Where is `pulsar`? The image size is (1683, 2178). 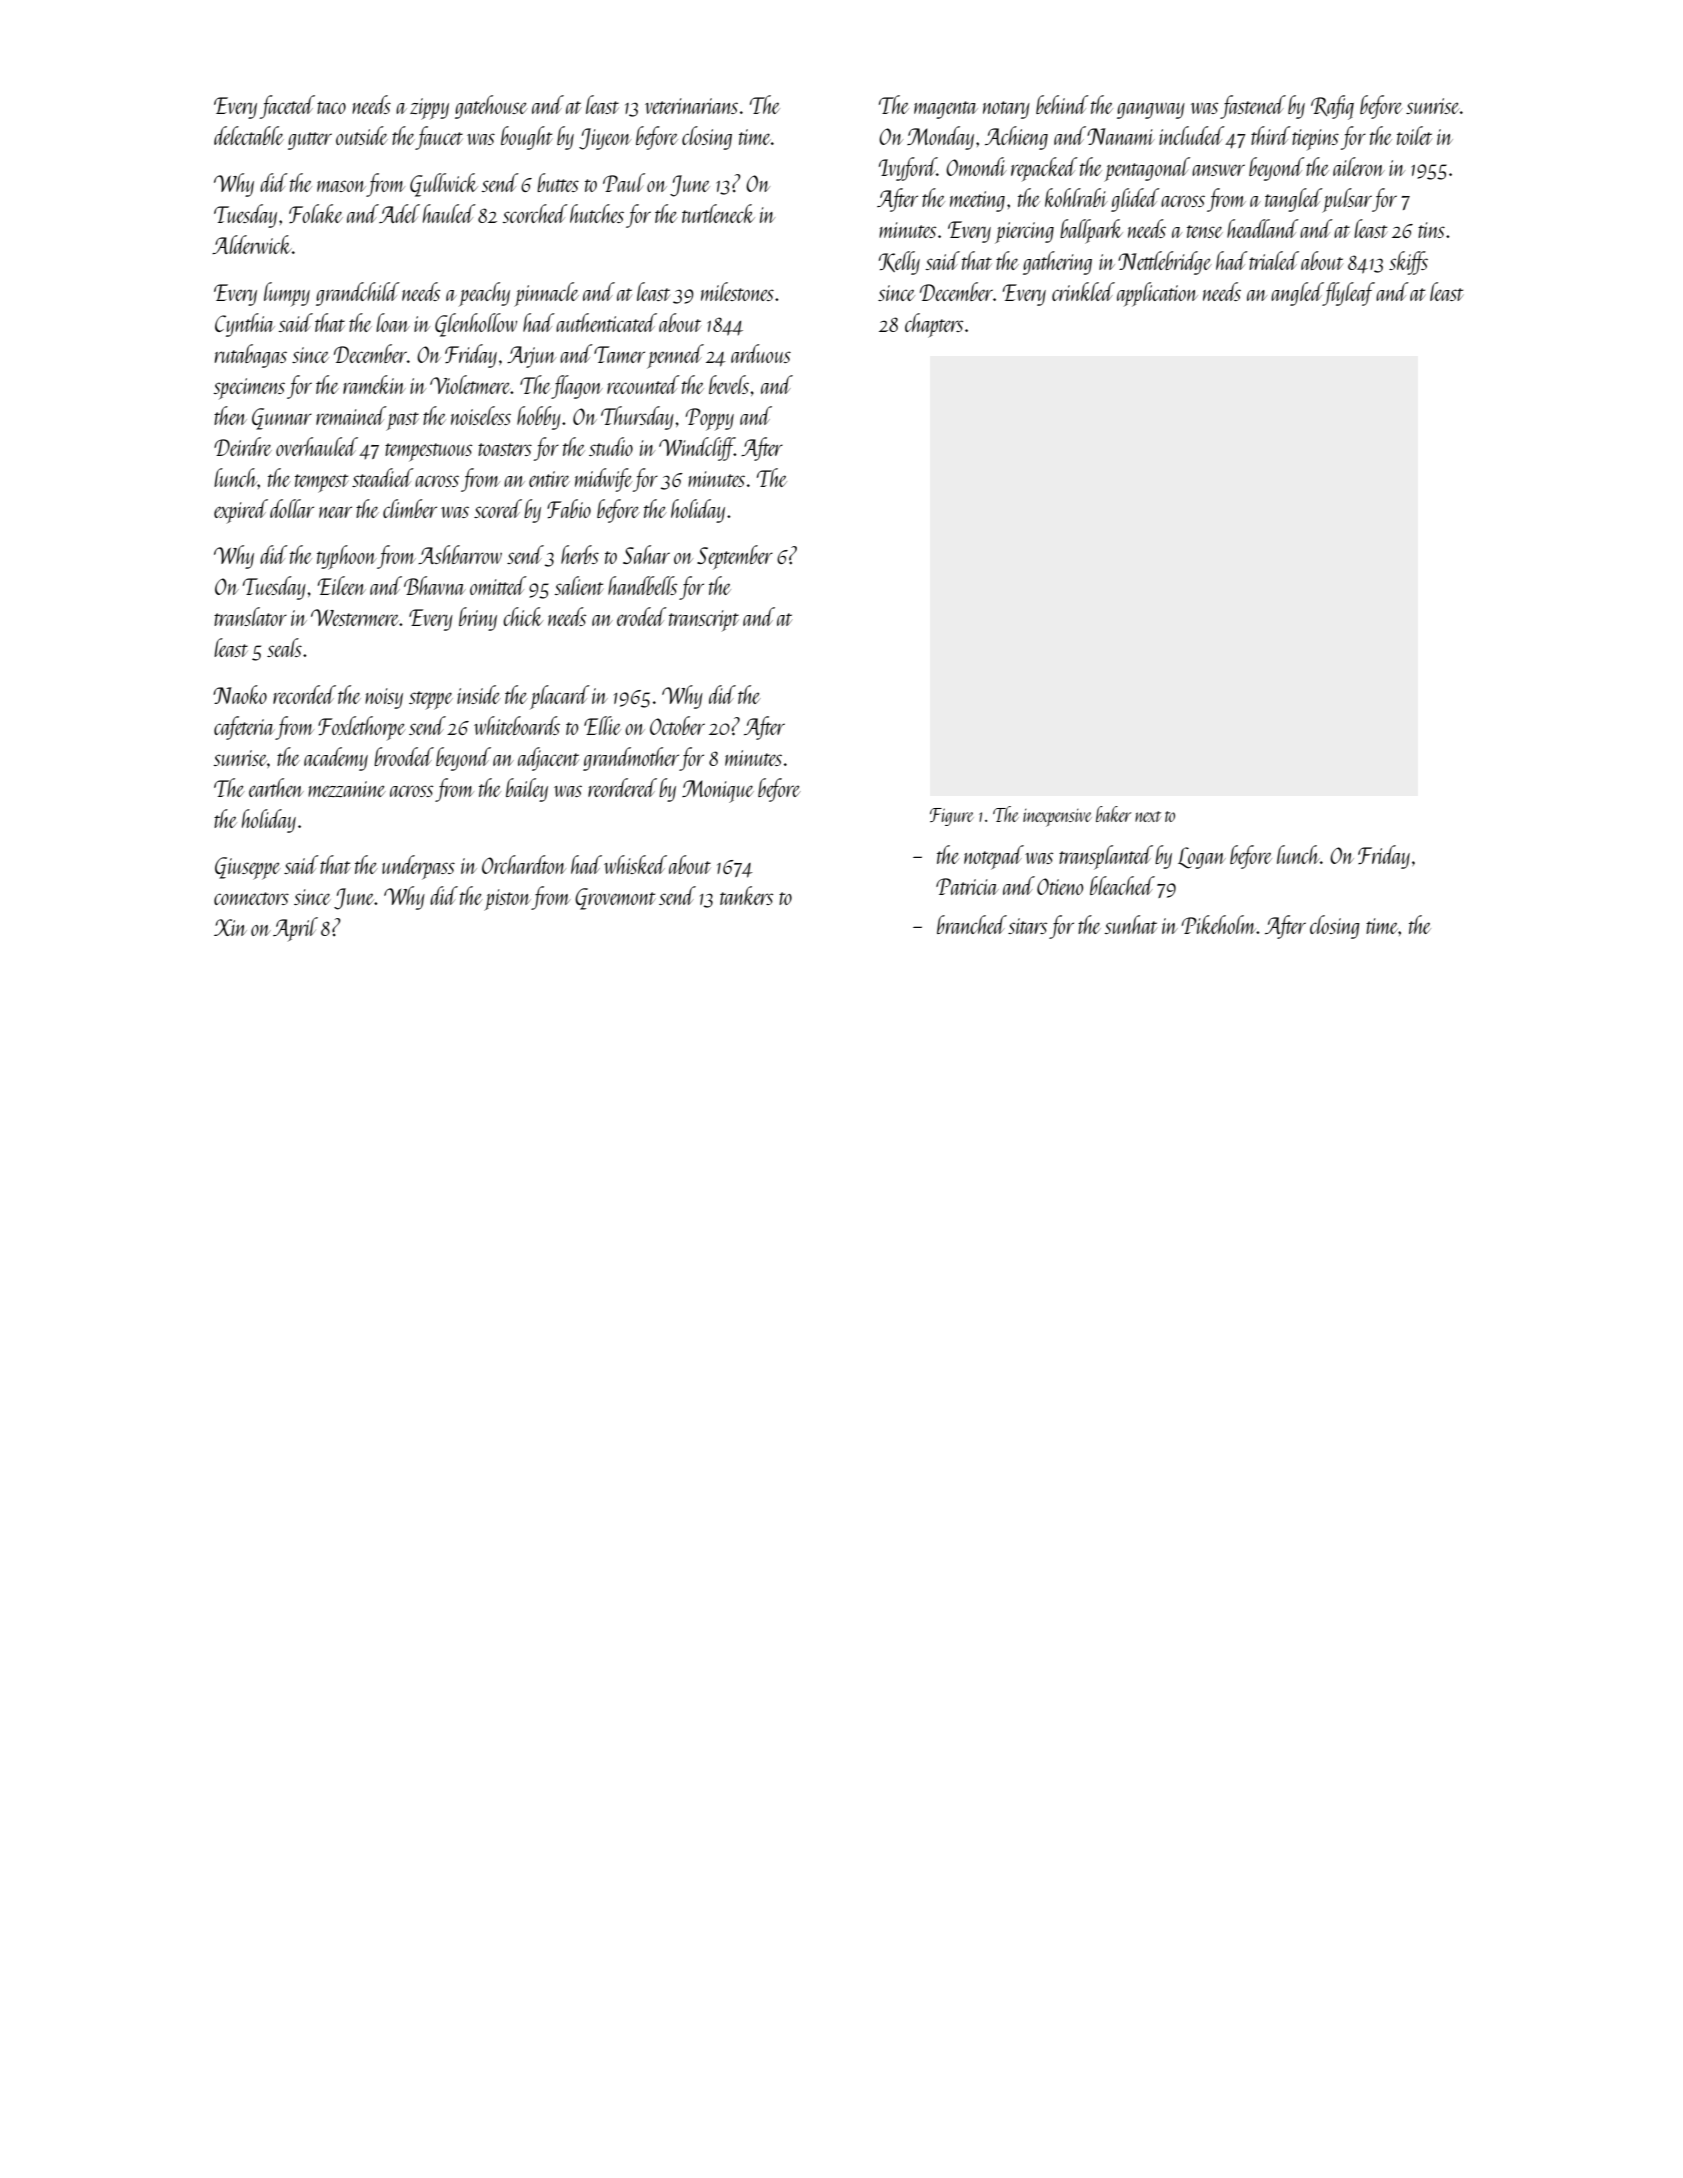
pulsar is located at coordinates (1347, 200).
